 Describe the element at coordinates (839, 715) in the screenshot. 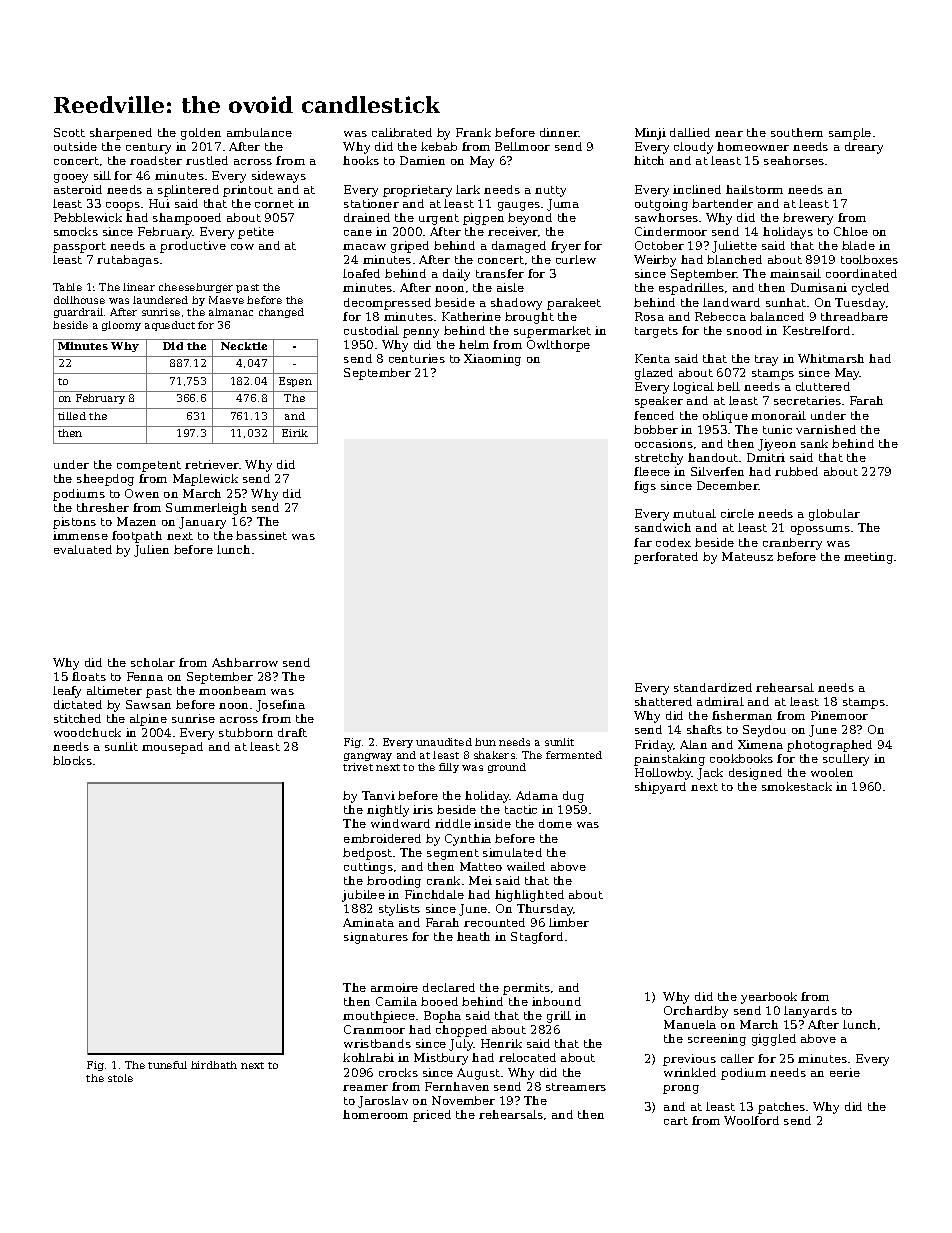

I see `Pinemoor` at that location.
